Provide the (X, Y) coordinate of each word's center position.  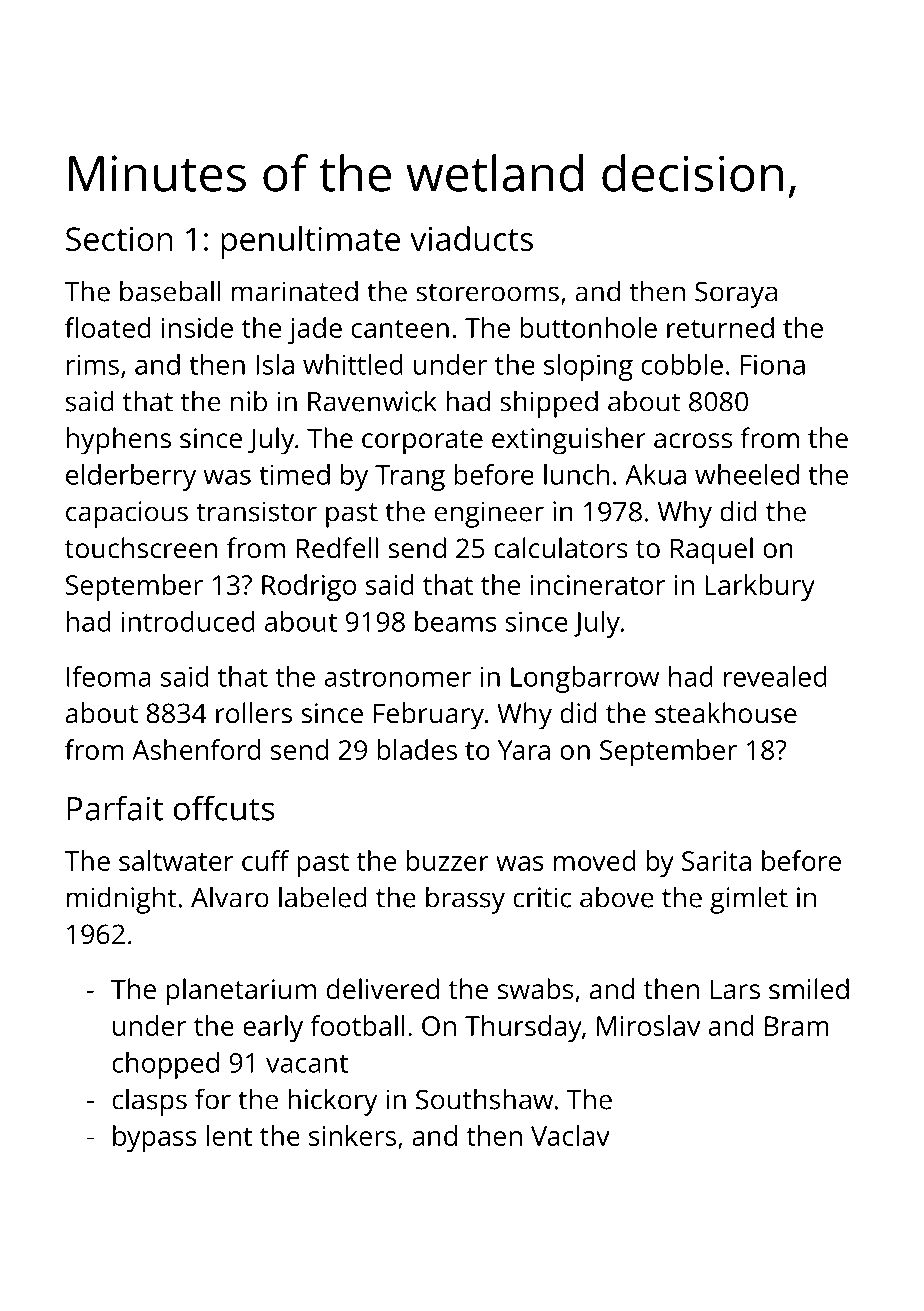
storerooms (487, 292)
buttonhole (589, 327)
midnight (122, 900)
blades (417, 749)
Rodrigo (309, 587)
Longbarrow (585, 679)
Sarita (716, 861)
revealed (775, 676)
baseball (170, 291)
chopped (165, 1065)
